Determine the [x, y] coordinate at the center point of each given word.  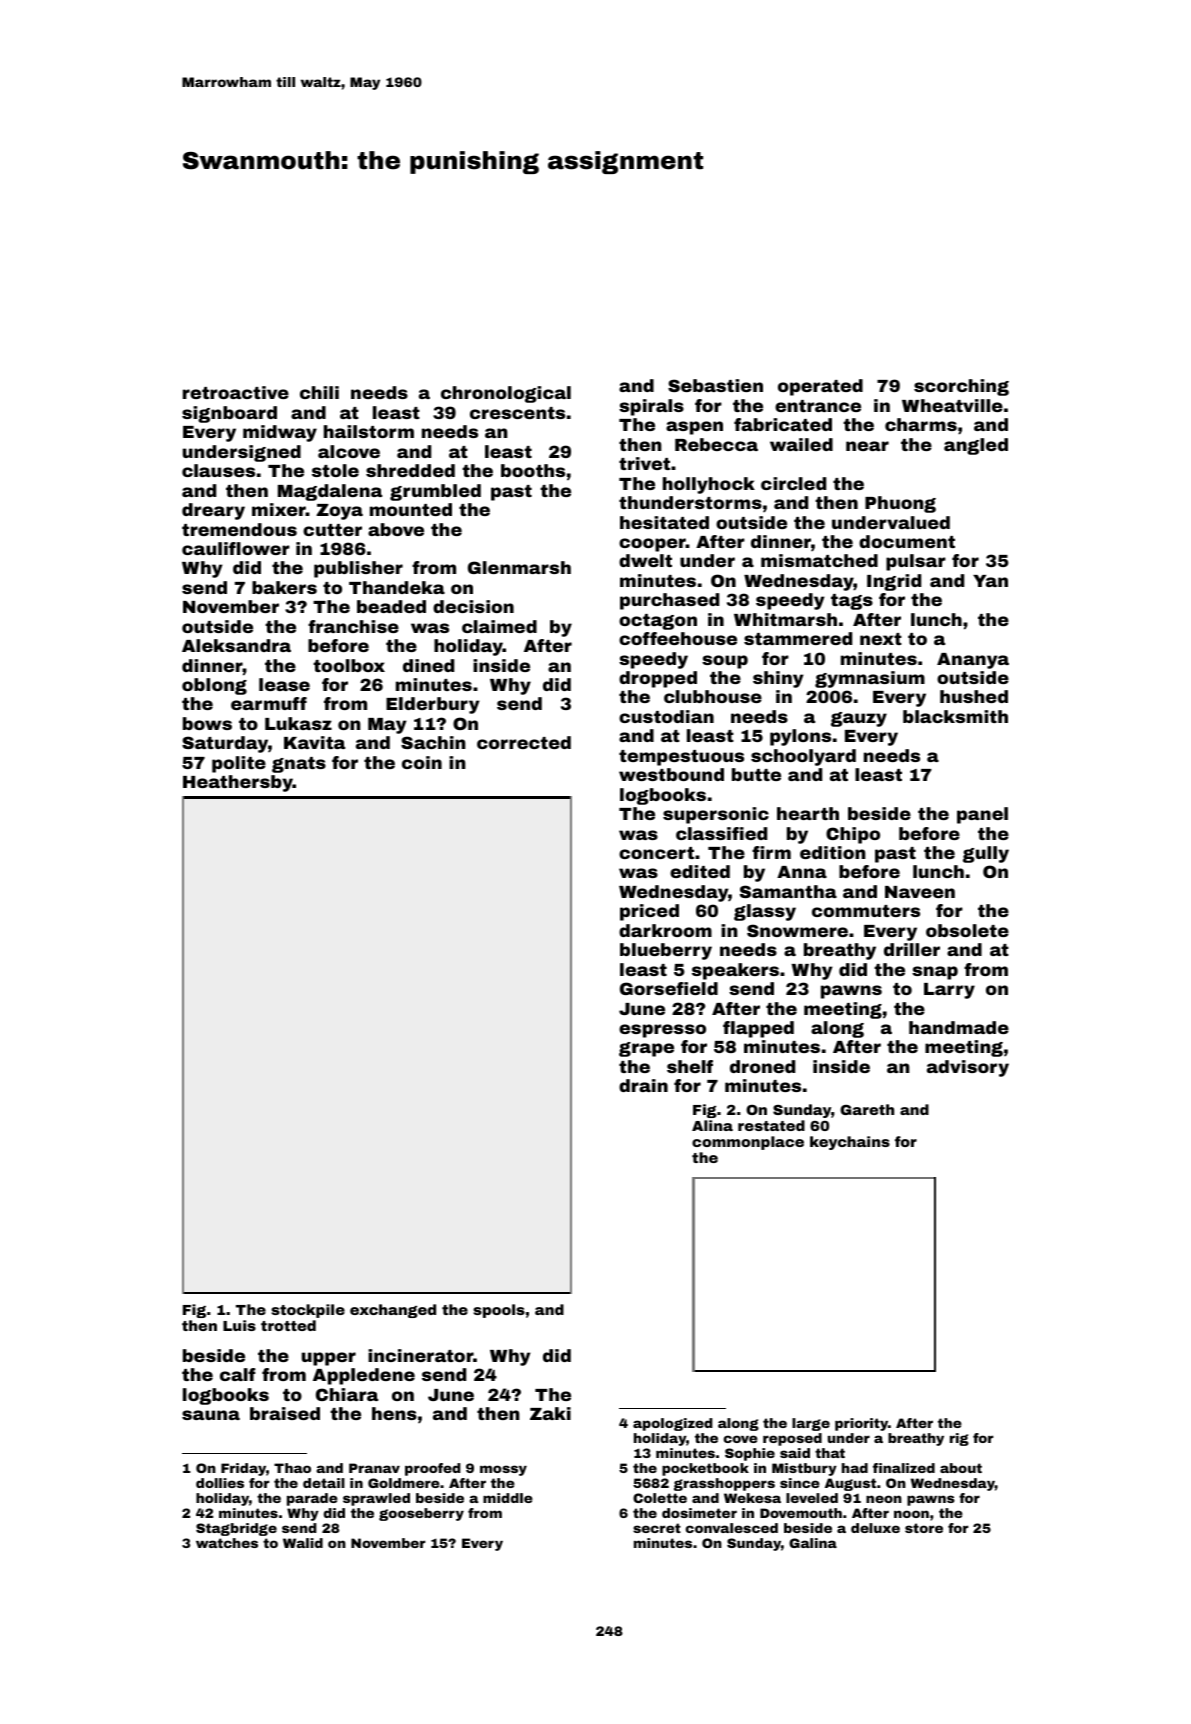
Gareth [867, 1109]
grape [646, 1049]
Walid [303, 1543]
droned [762, 1066]
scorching [961, 387]
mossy [503, 1470]
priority [861, 1424]
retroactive [236, 392]
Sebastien [715, 385]
